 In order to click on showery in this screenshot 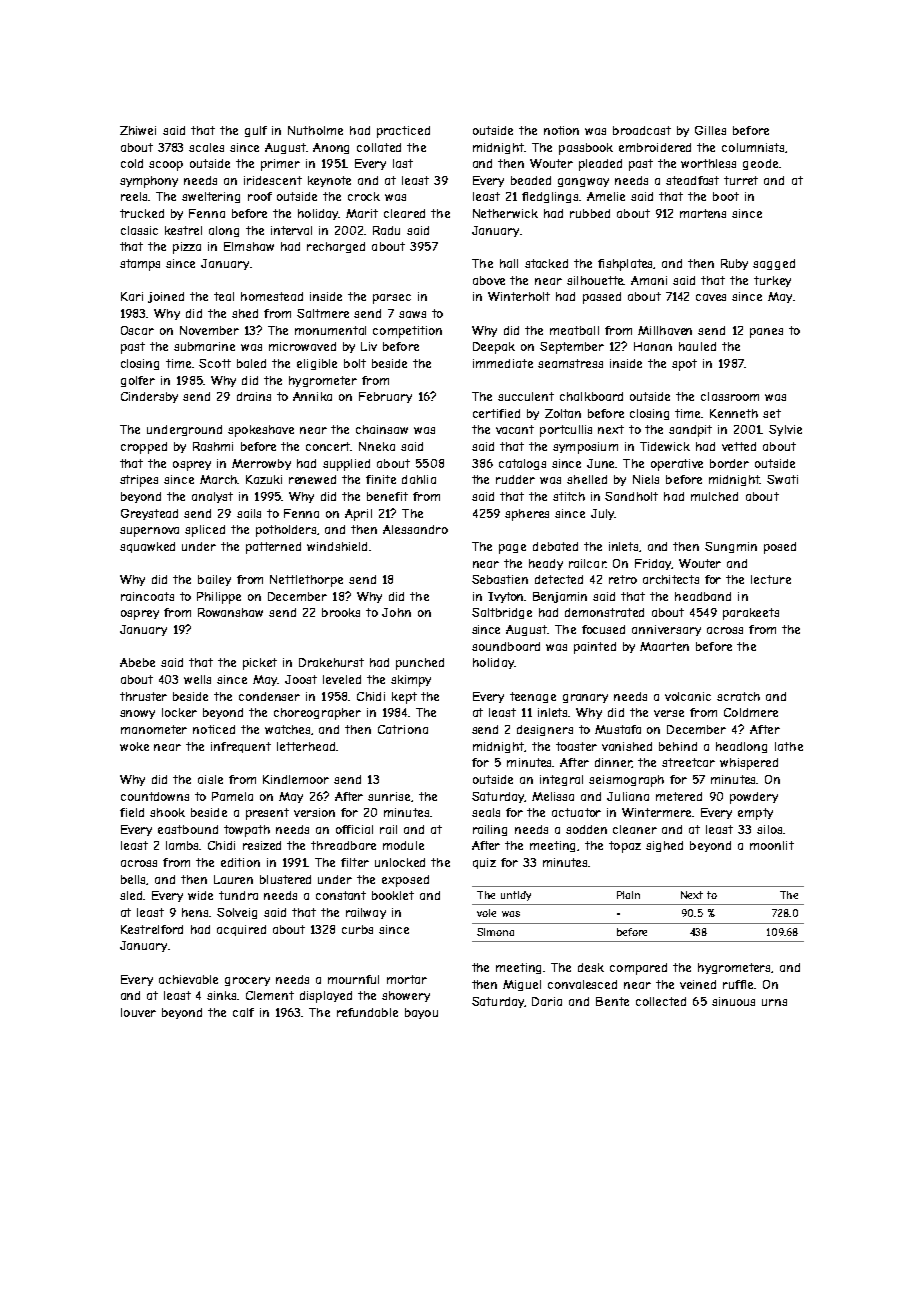, I will do `click(406, 996)`.
